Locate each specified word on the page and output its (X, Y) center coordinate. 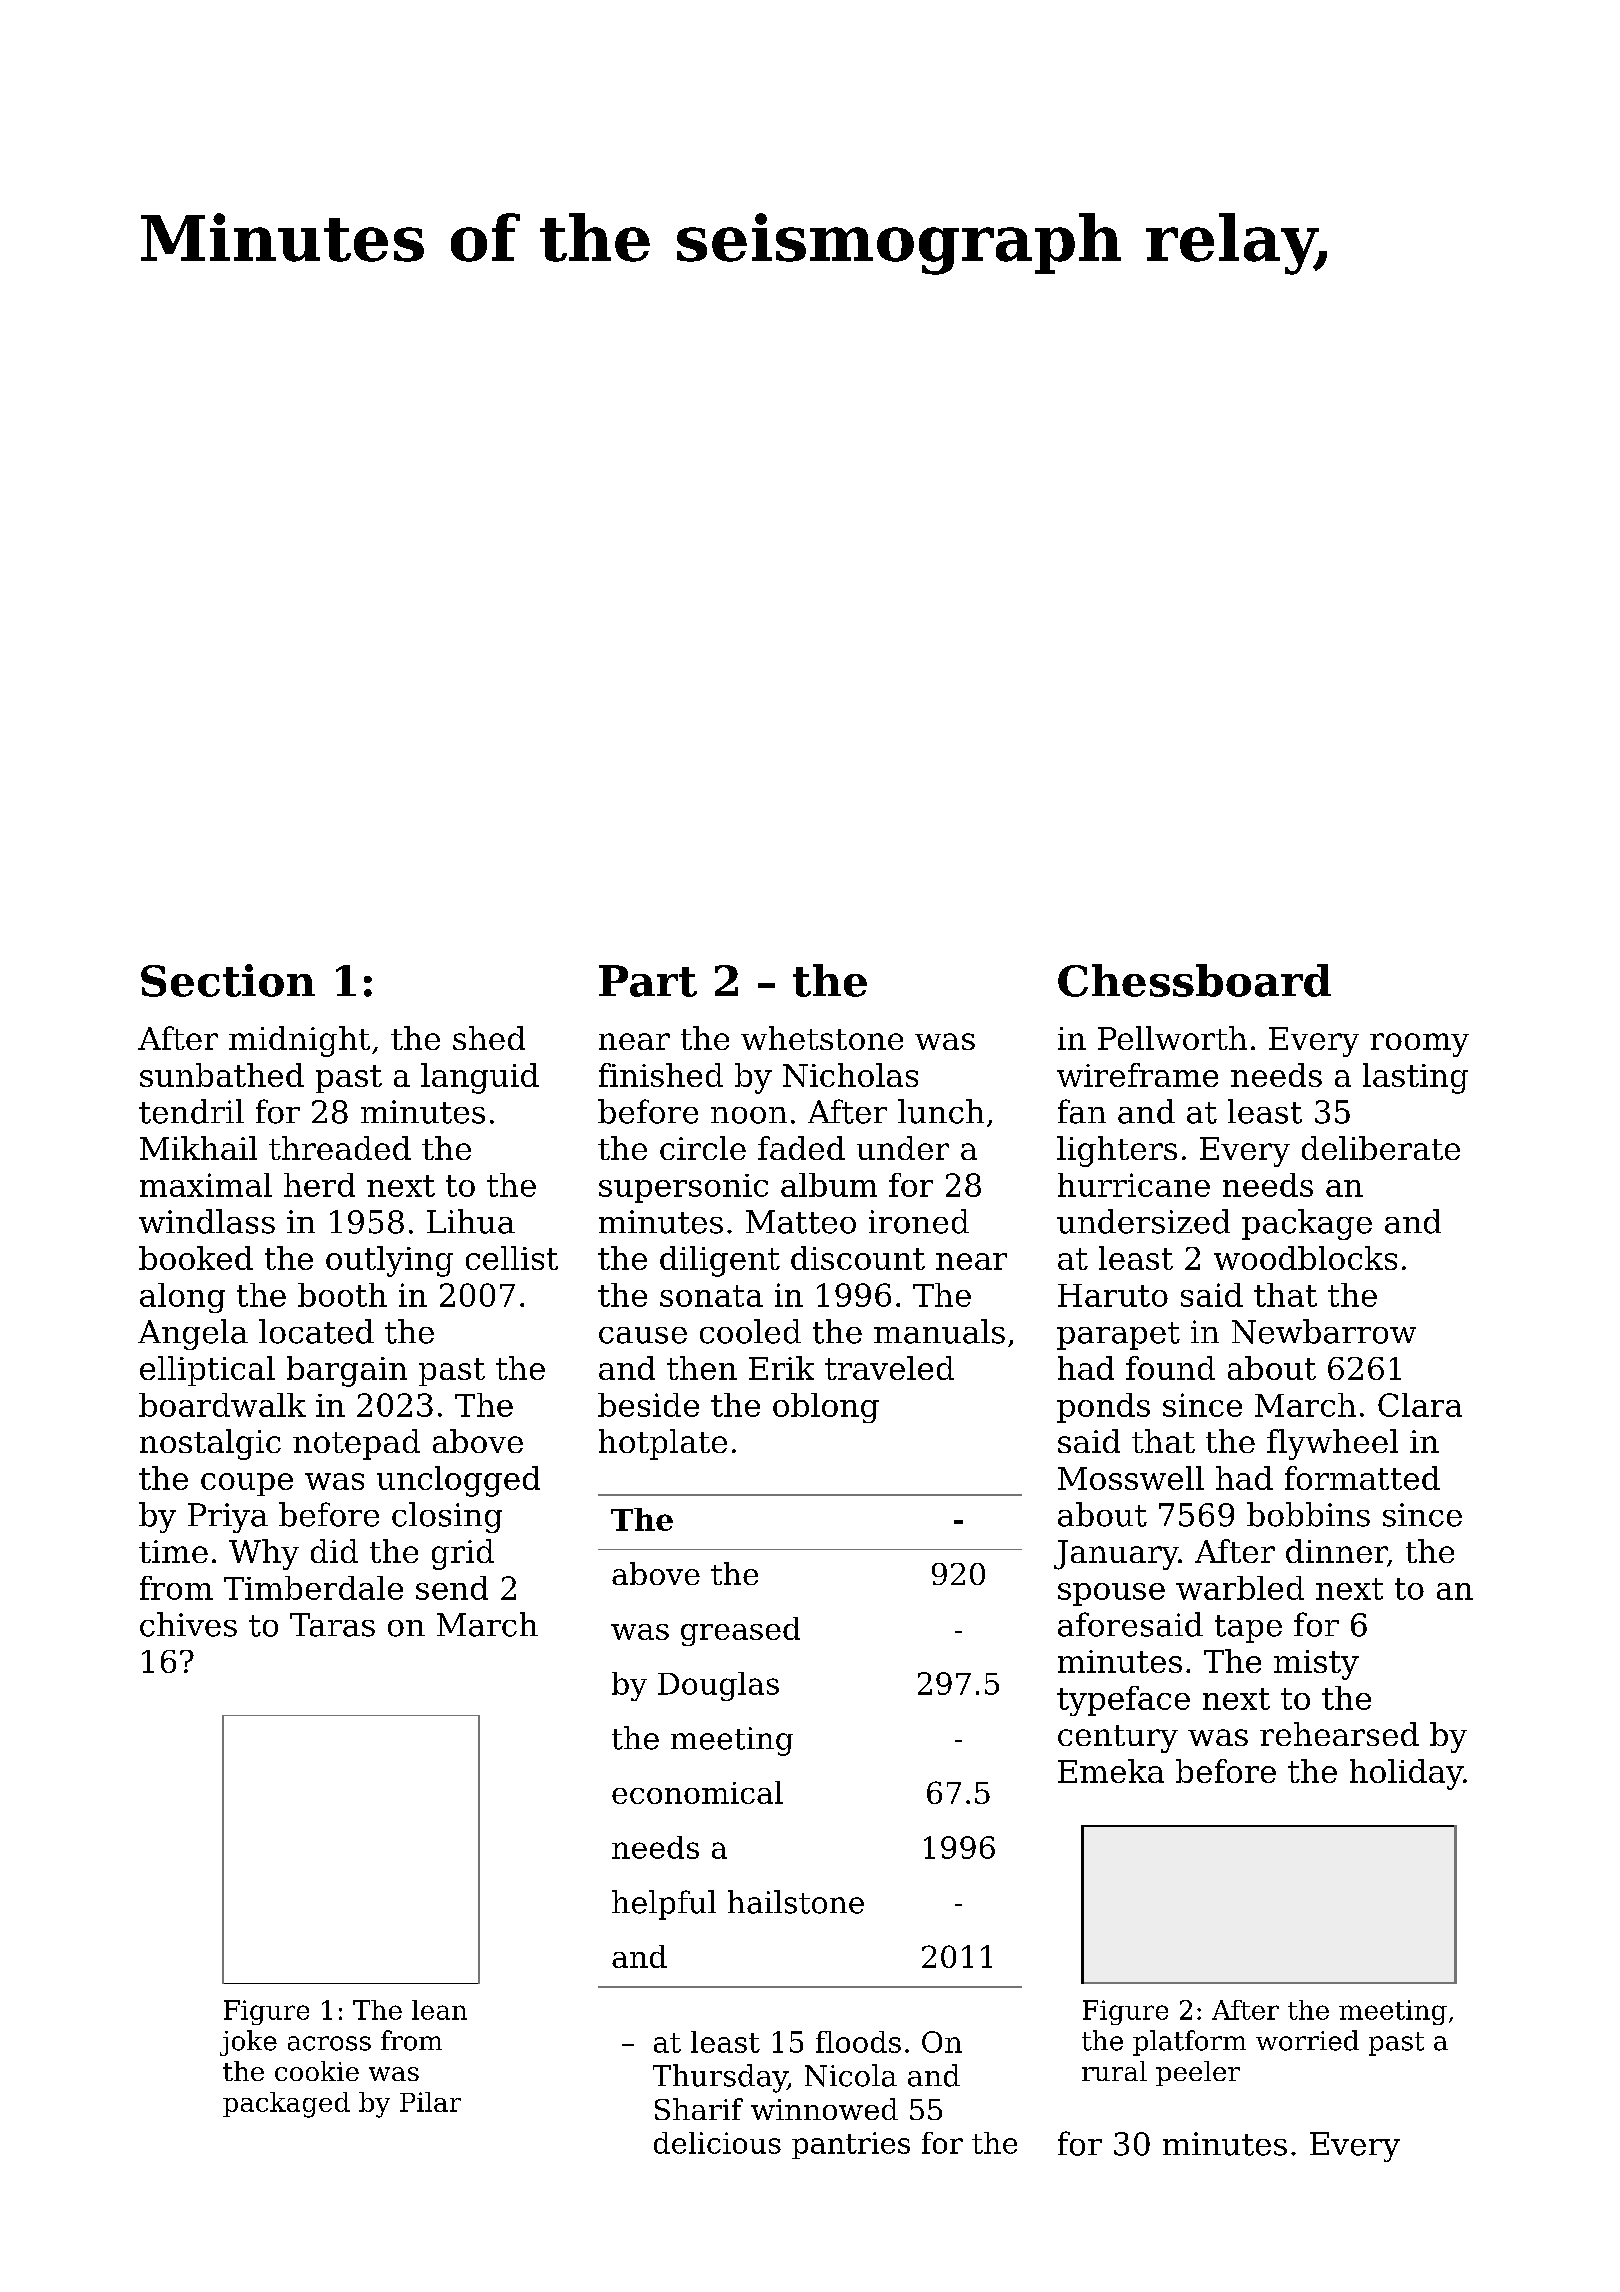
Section (228, 980)
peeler (1198, 2073)
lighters (1117, 1151)
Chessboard (1194, 980)
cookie (317, 2071)
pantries (851, 2145)
